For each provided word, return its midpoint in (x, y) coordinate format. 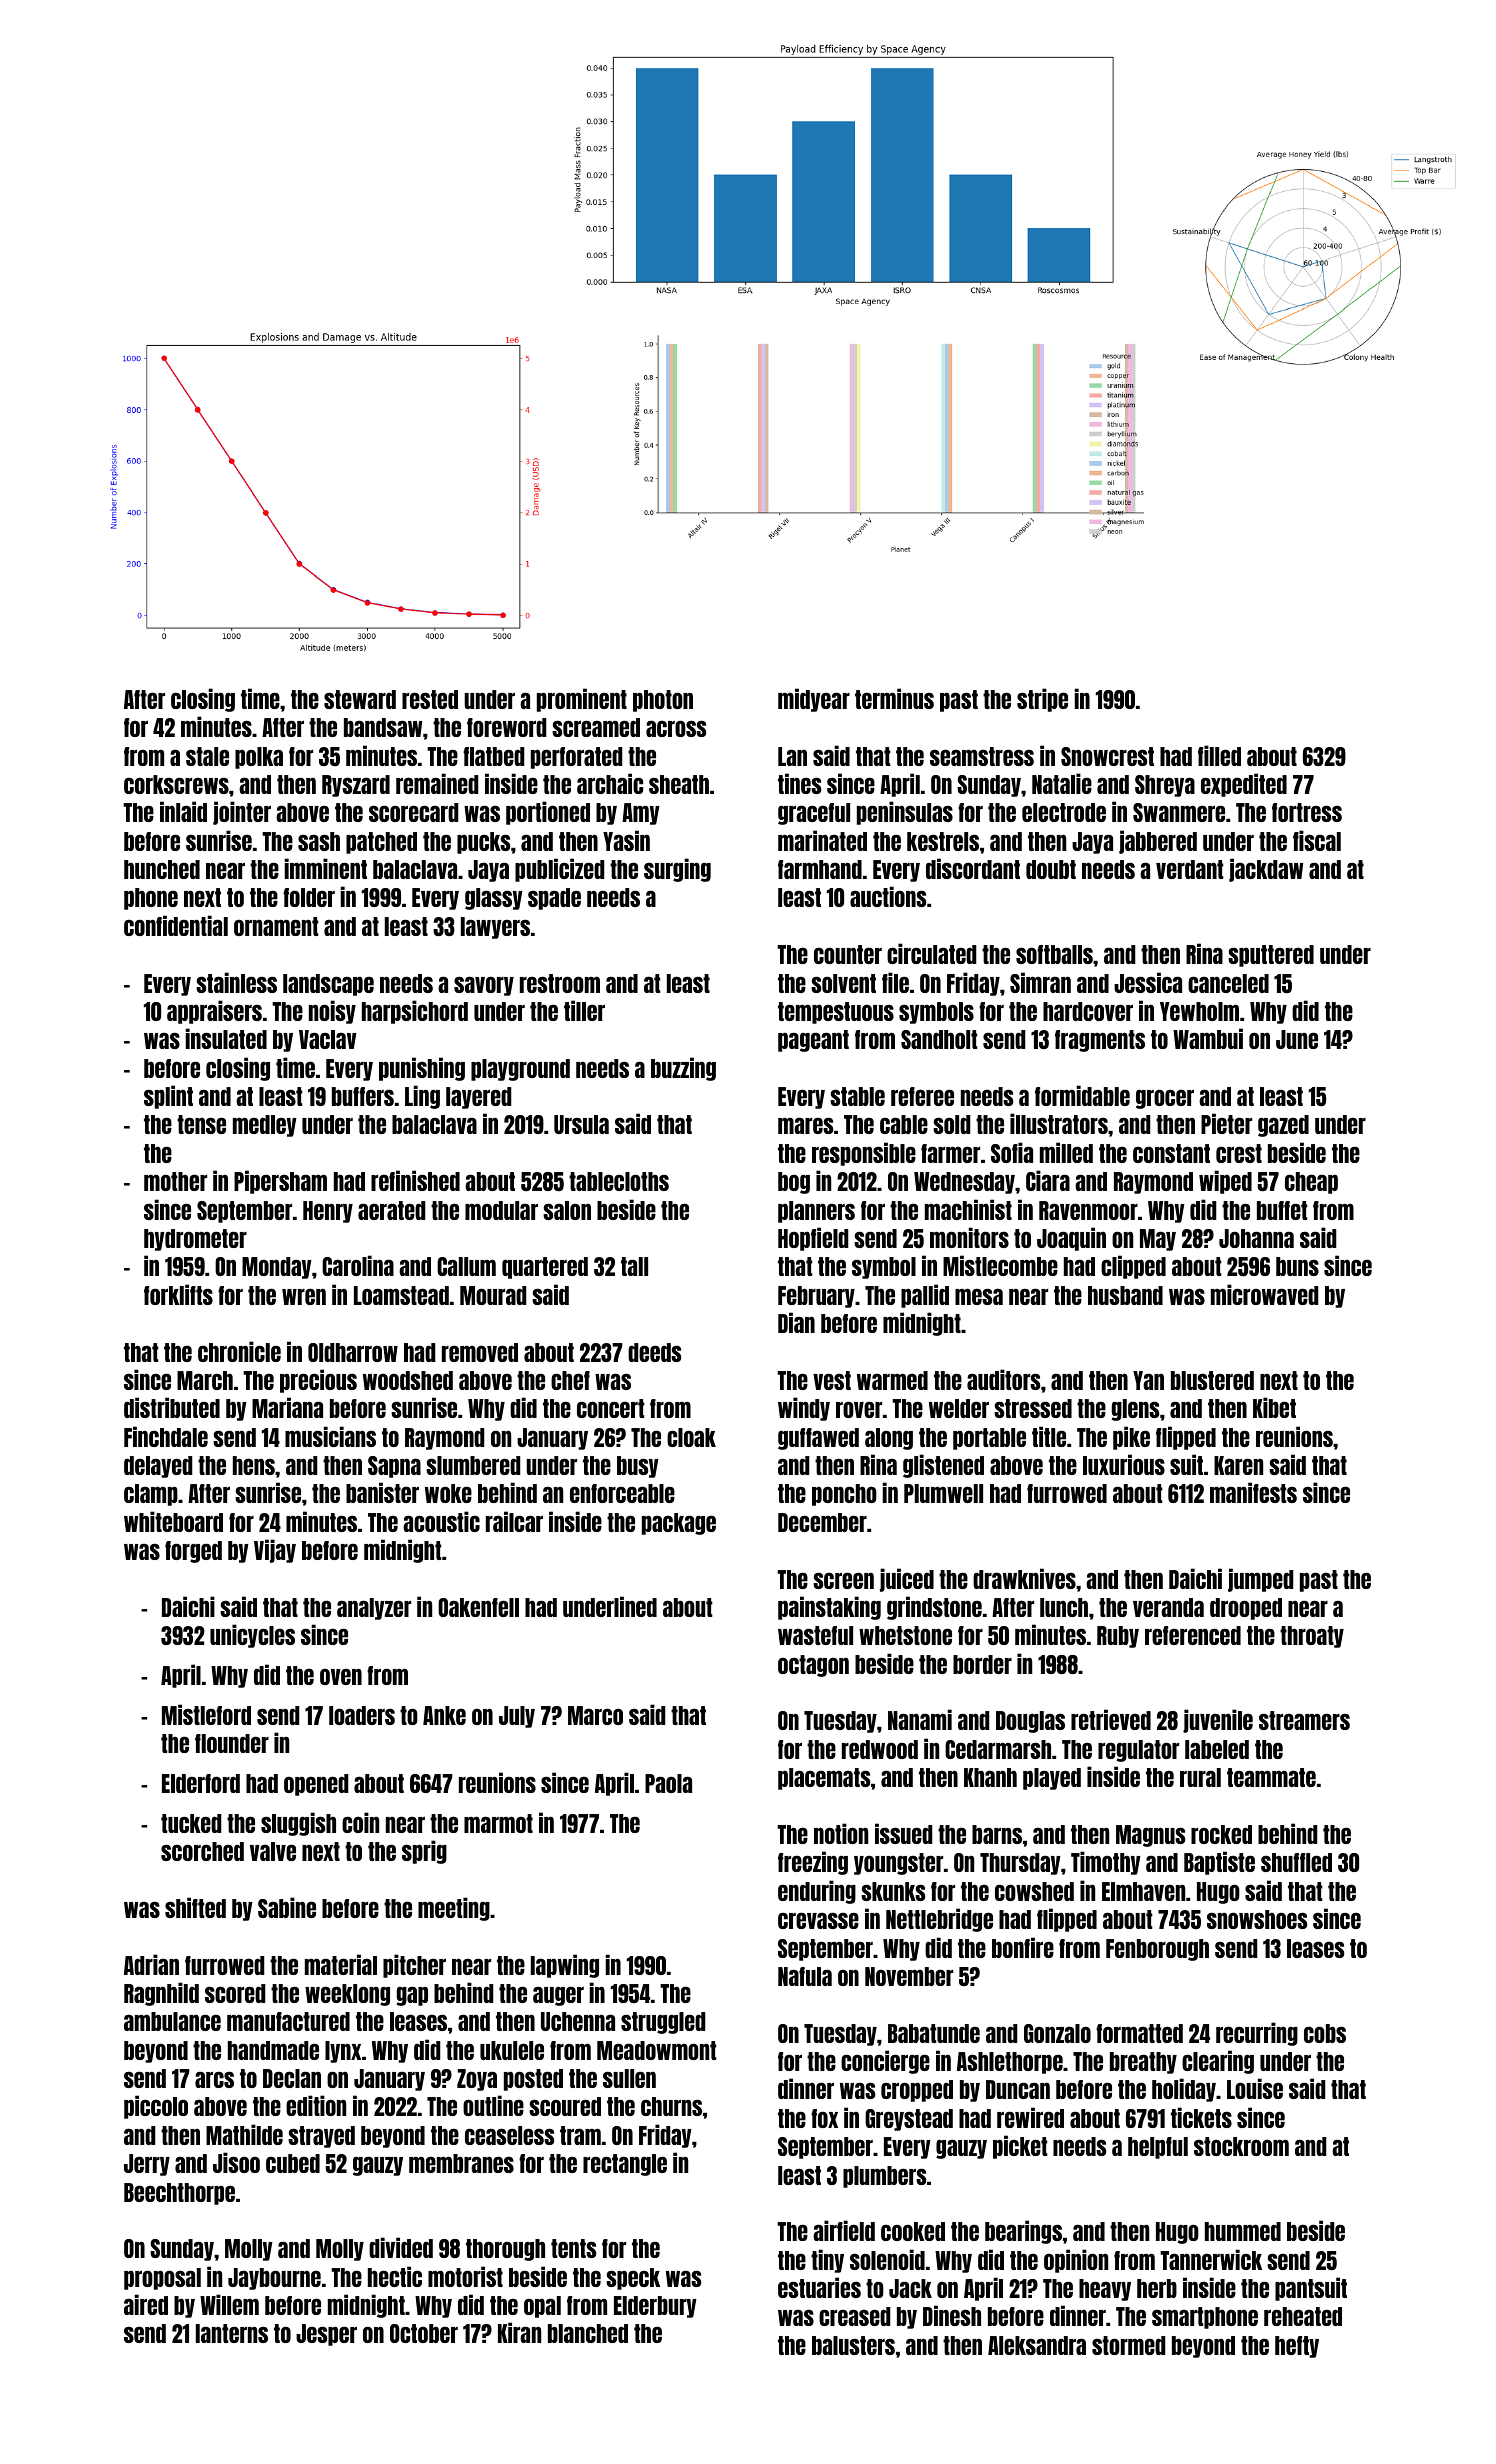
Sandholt (939, 1039)
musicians (330, 1436)
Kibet (1274, 1407)
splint (168, 1097)
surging (677, 870)
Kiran (519, 2332)
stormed (1129, 2345)
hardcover (1088, 1011)
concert (611, 1408)
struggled (663, 2023)
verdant (1190, 869)
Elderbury (655, 2307)
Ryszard (356, 786)
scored (235, 1993)
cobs (1325, 2033)
